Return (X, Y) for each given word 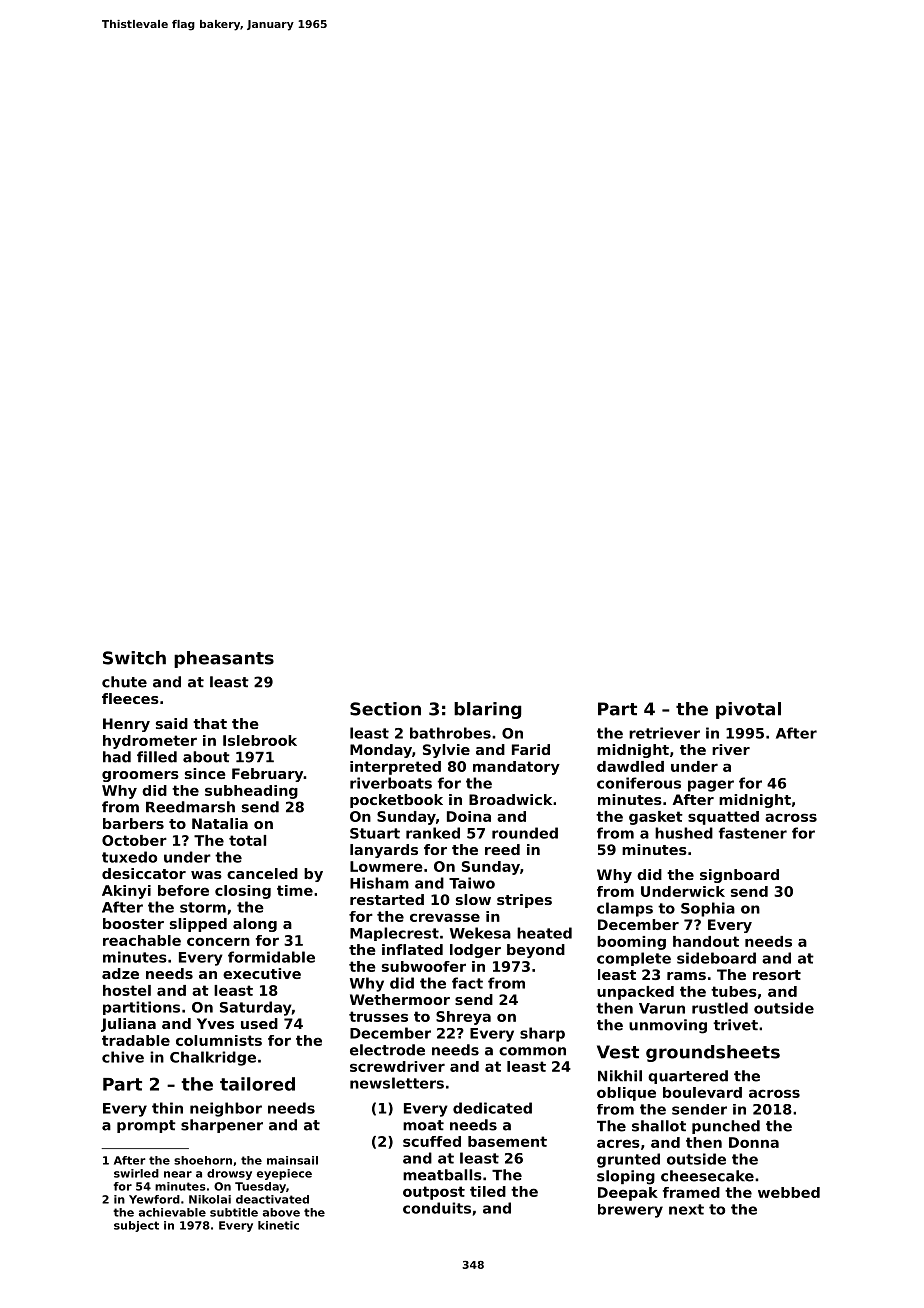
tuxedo (129, 857)
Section (385, 709)
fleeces (130, 698)
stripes (524, 901)
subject (136, 1226)
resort (777, 975)
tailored (257, 1084)
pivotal (748, 710)
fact (467, 983)
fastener (753, 833)
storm (203, 907)
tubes (734, 991)
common (532, 1051)
